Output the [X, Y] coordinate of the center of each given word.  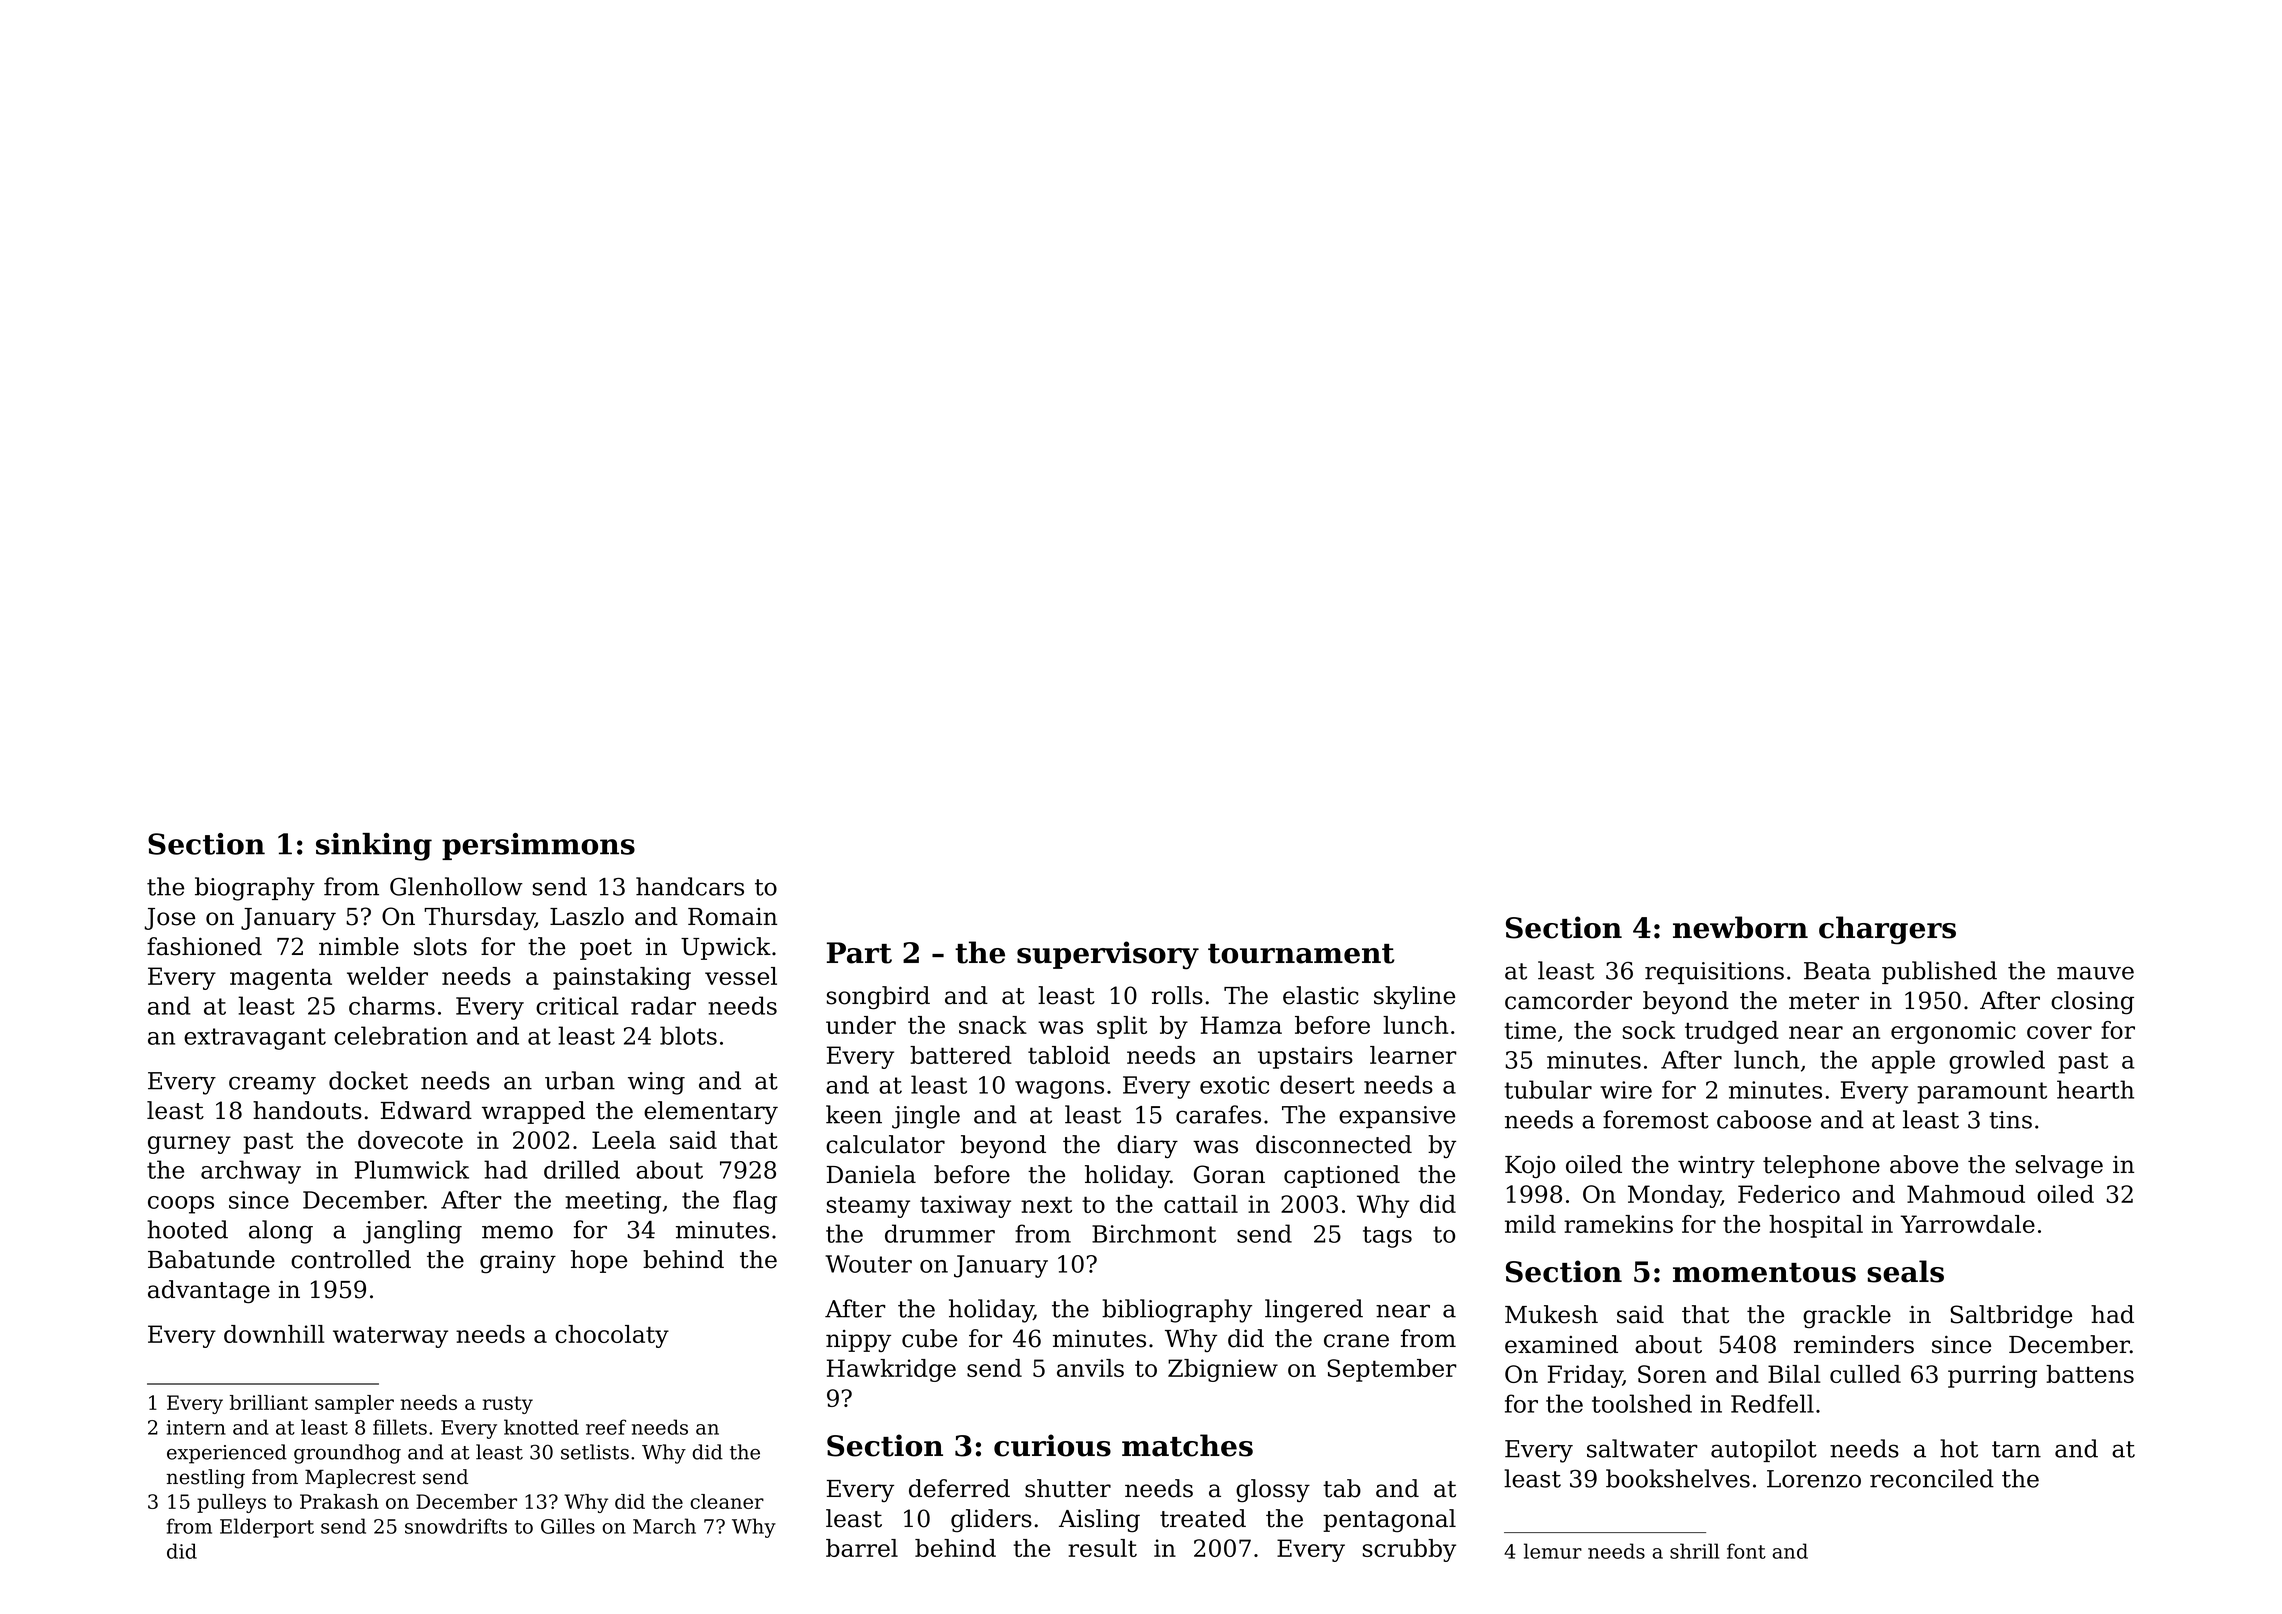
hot [1959, 1448]
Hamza [1241, 1025]
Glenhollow [456, 886]
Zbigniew [1223, 1370]
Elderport [267, 1528]
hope [599, 1261]
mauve [2095, 973]
